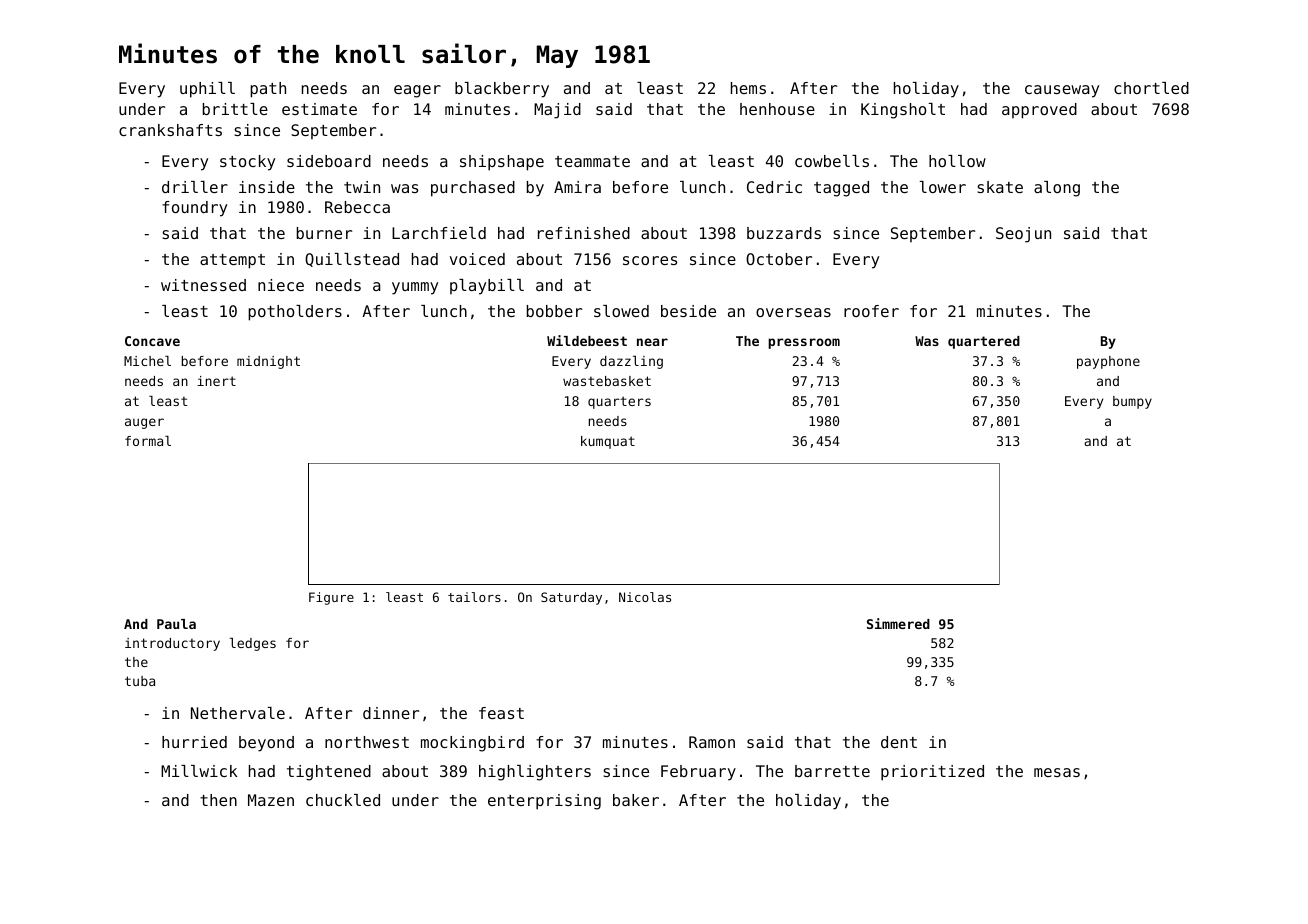 This image has height=924, width=1308. Describe the element at coordinates (391, 713) in the image. I see `dinner` at that location.
